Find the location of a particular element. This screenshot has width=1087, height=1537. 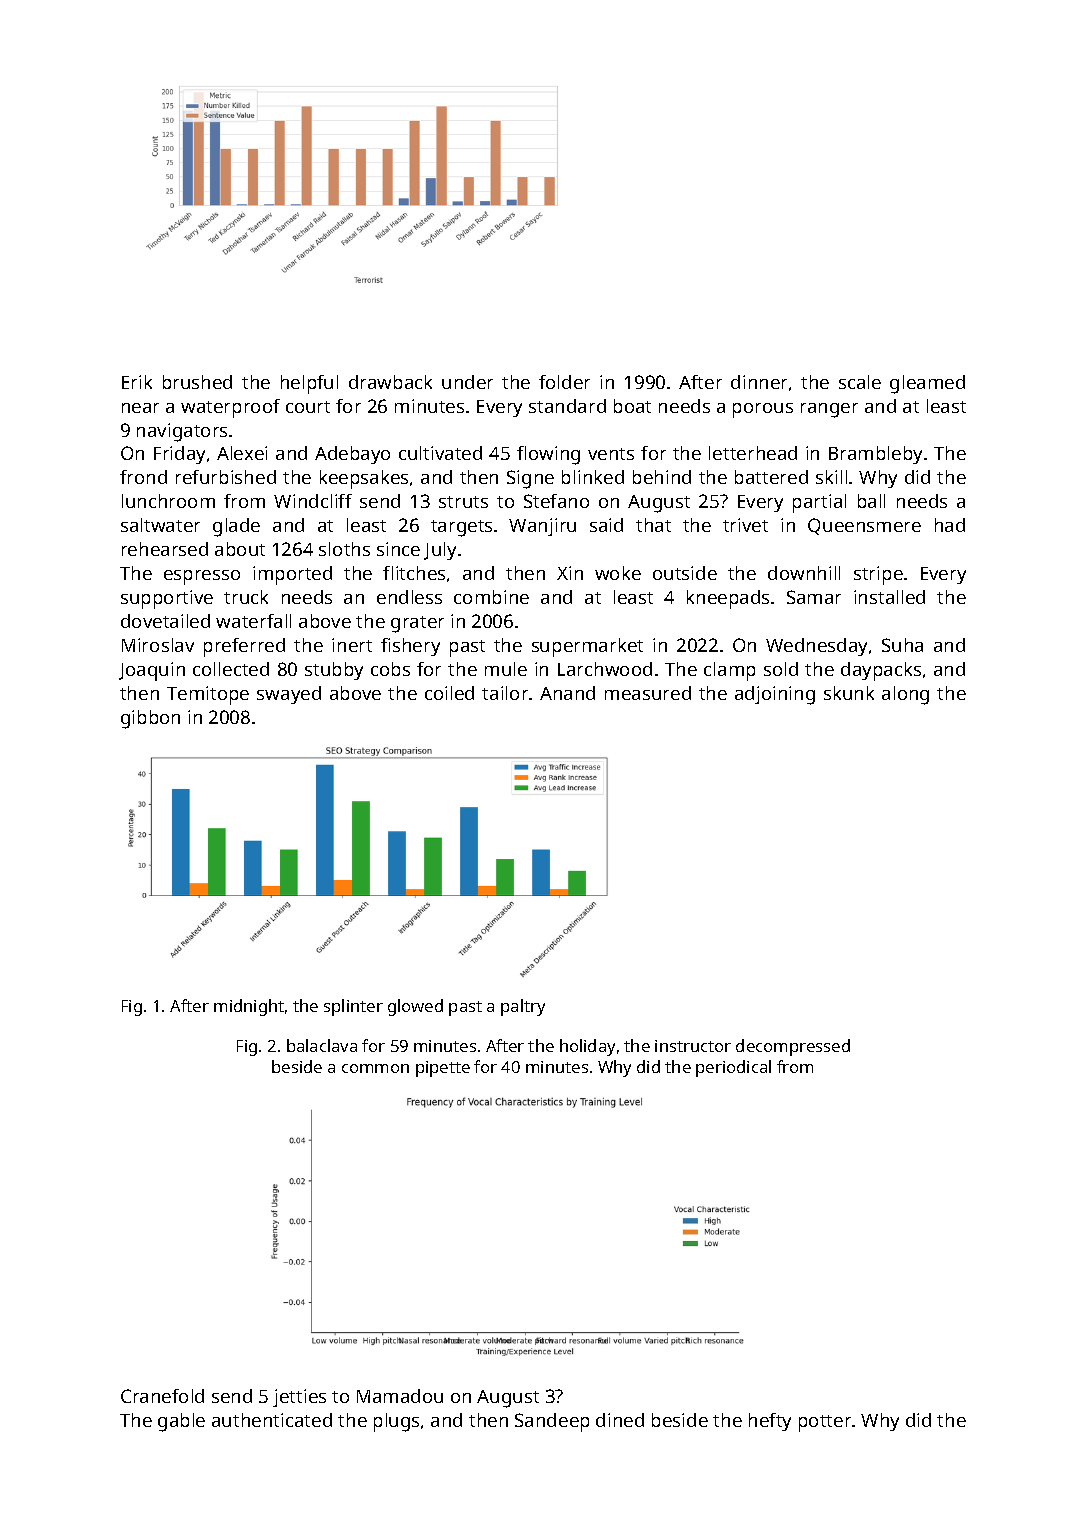

flowing is located at coordinates (548, 455).
